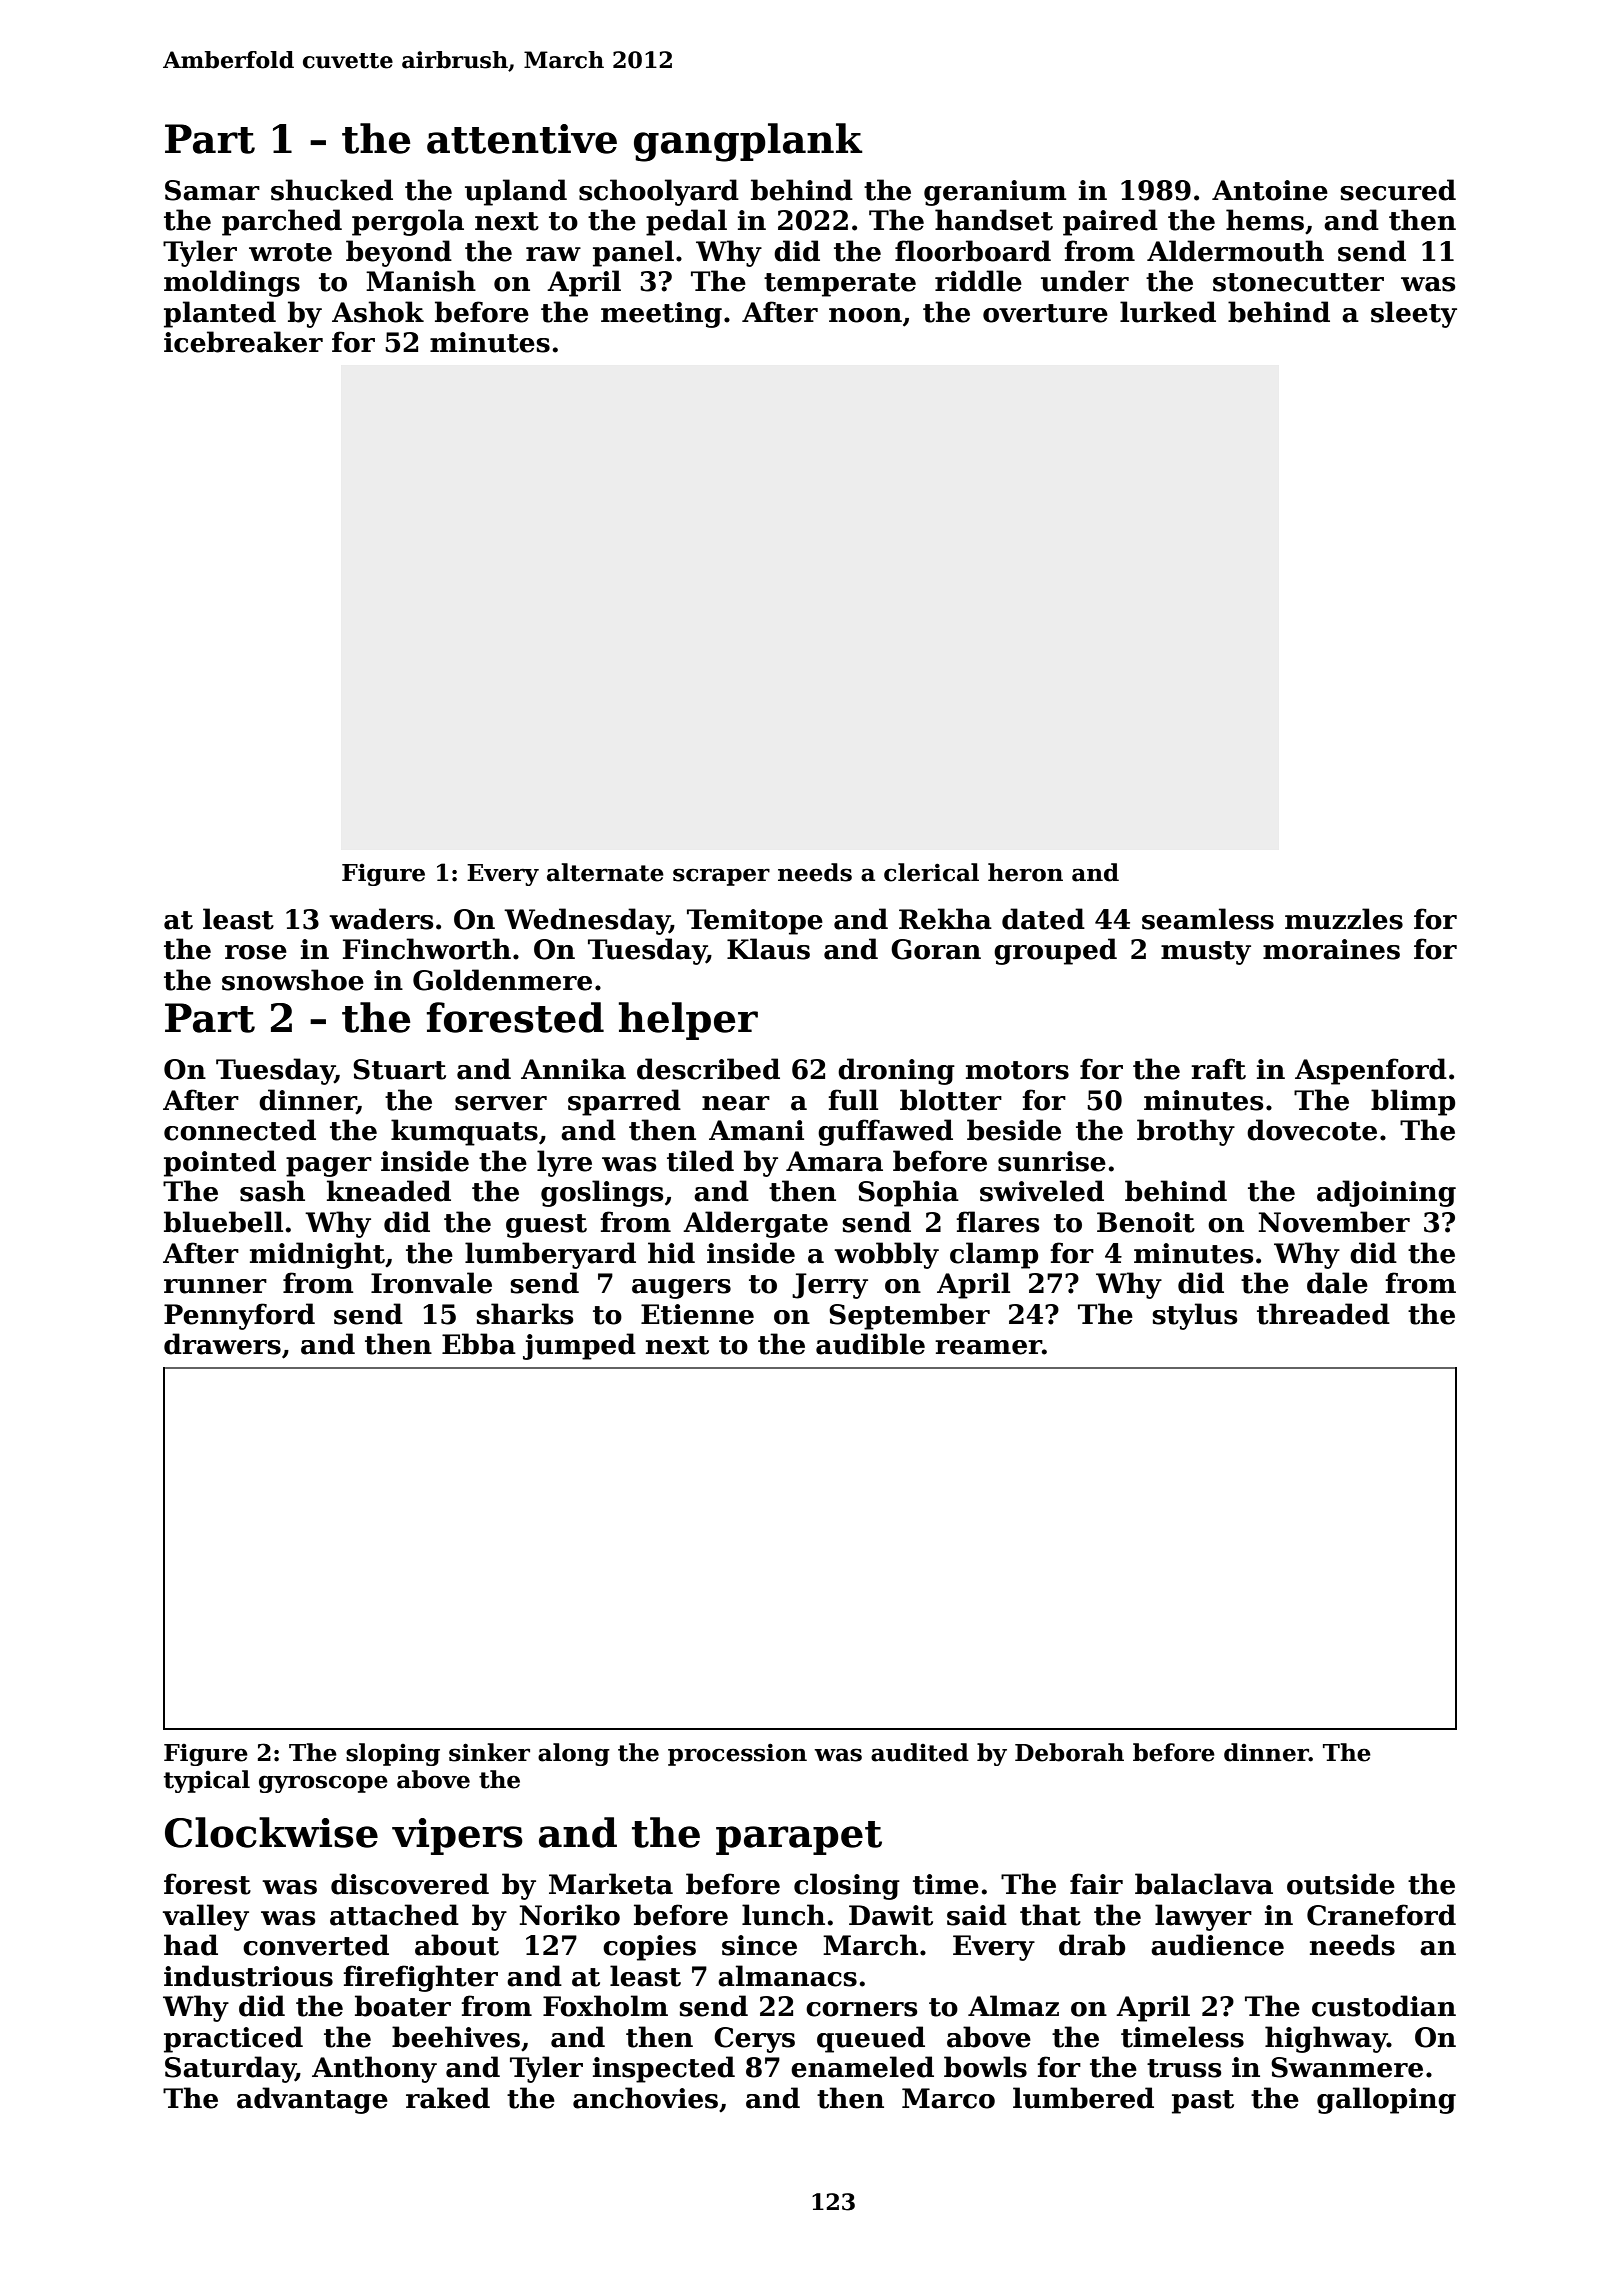 The height and width of the document is (2292, 1620). Describe the element at coordinates (1341, 1884) in the document. I see `outside` at that location.
